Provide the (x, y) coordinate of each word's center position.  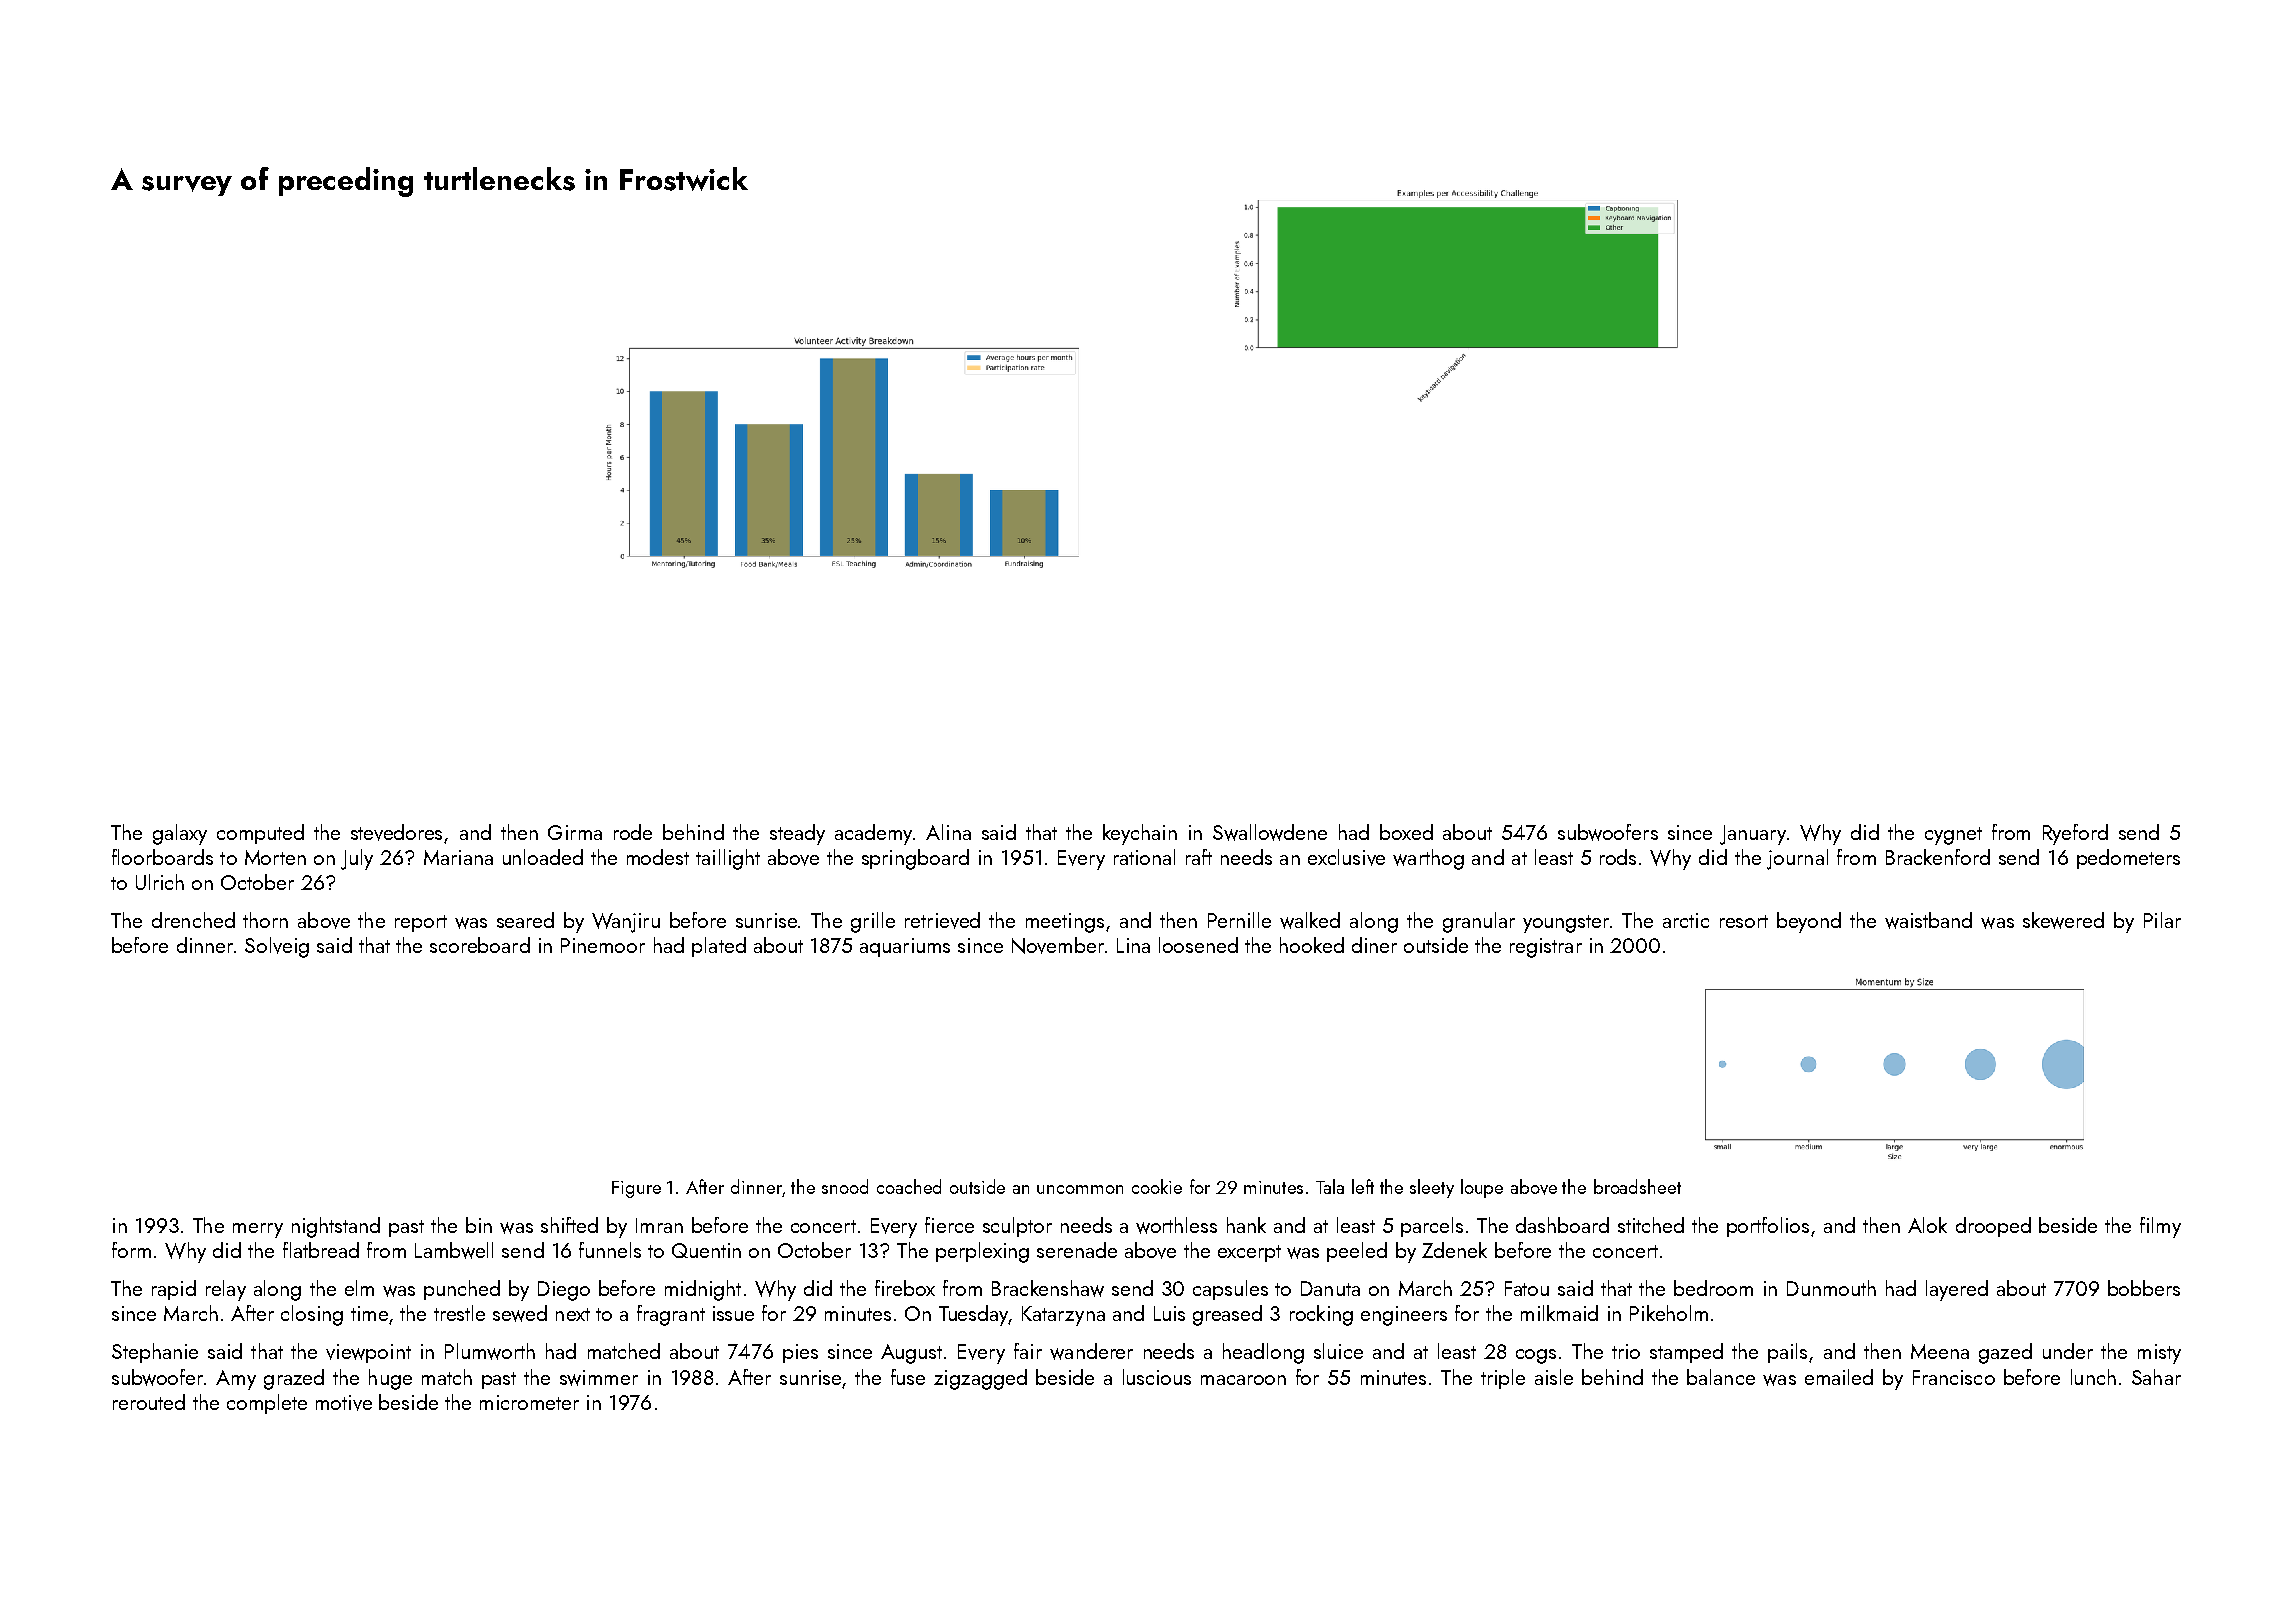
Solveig (277, 947)
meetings (1065, 923)
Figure (636, 1189)
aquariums (905, 947)
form (131, 1250)
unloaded (543, 857)
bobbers (2144, 1288)
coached (909, 1186)
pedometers (2128, 859)
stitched (1651, 1225)
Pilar (2162, 920)
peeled (1357, 1252)
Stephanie (155, 1353)
